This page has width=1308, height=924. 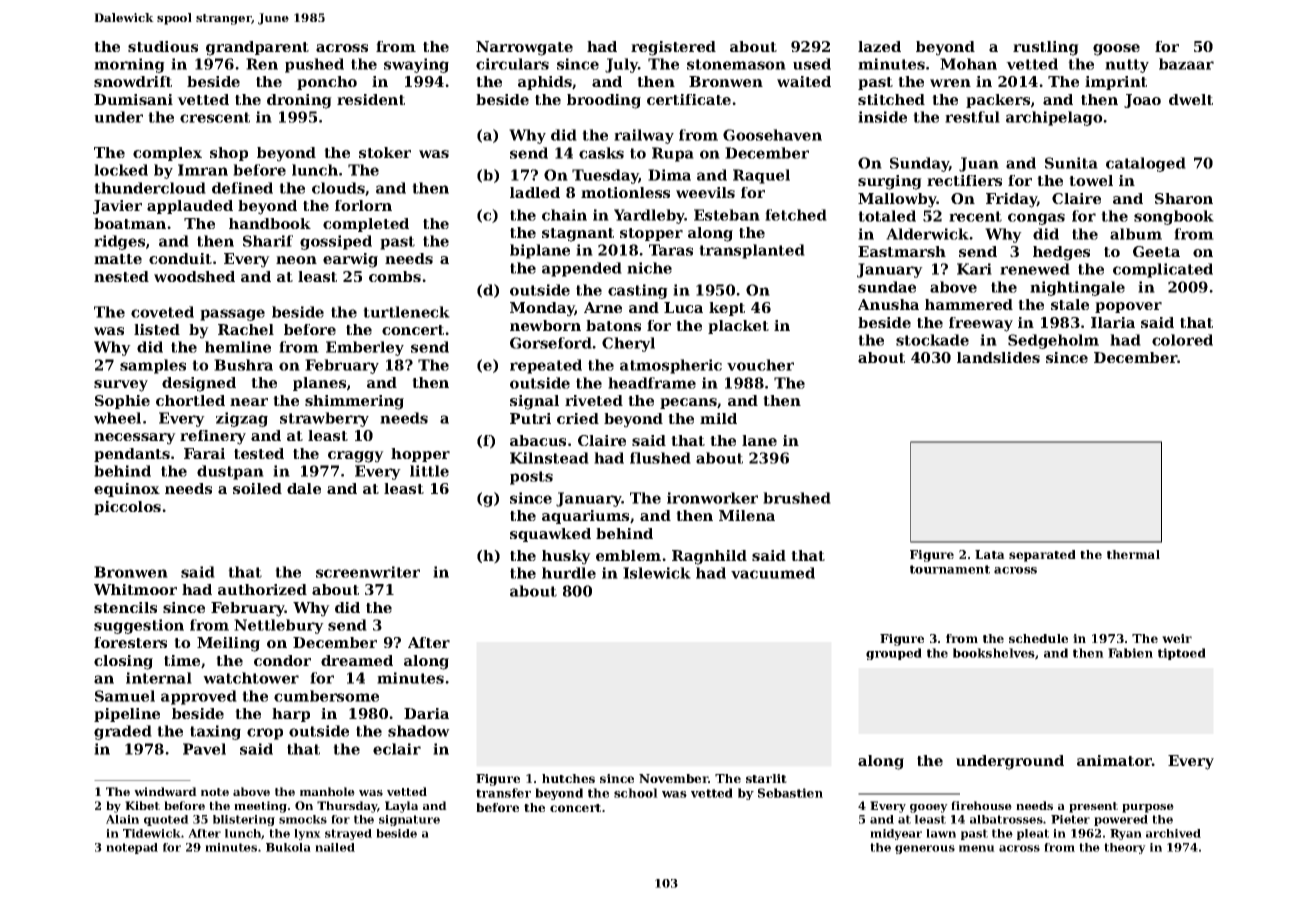 What do you see at coordinates (257, 488) in the page?
I see `soiled` at bounding box center [257, 488].
